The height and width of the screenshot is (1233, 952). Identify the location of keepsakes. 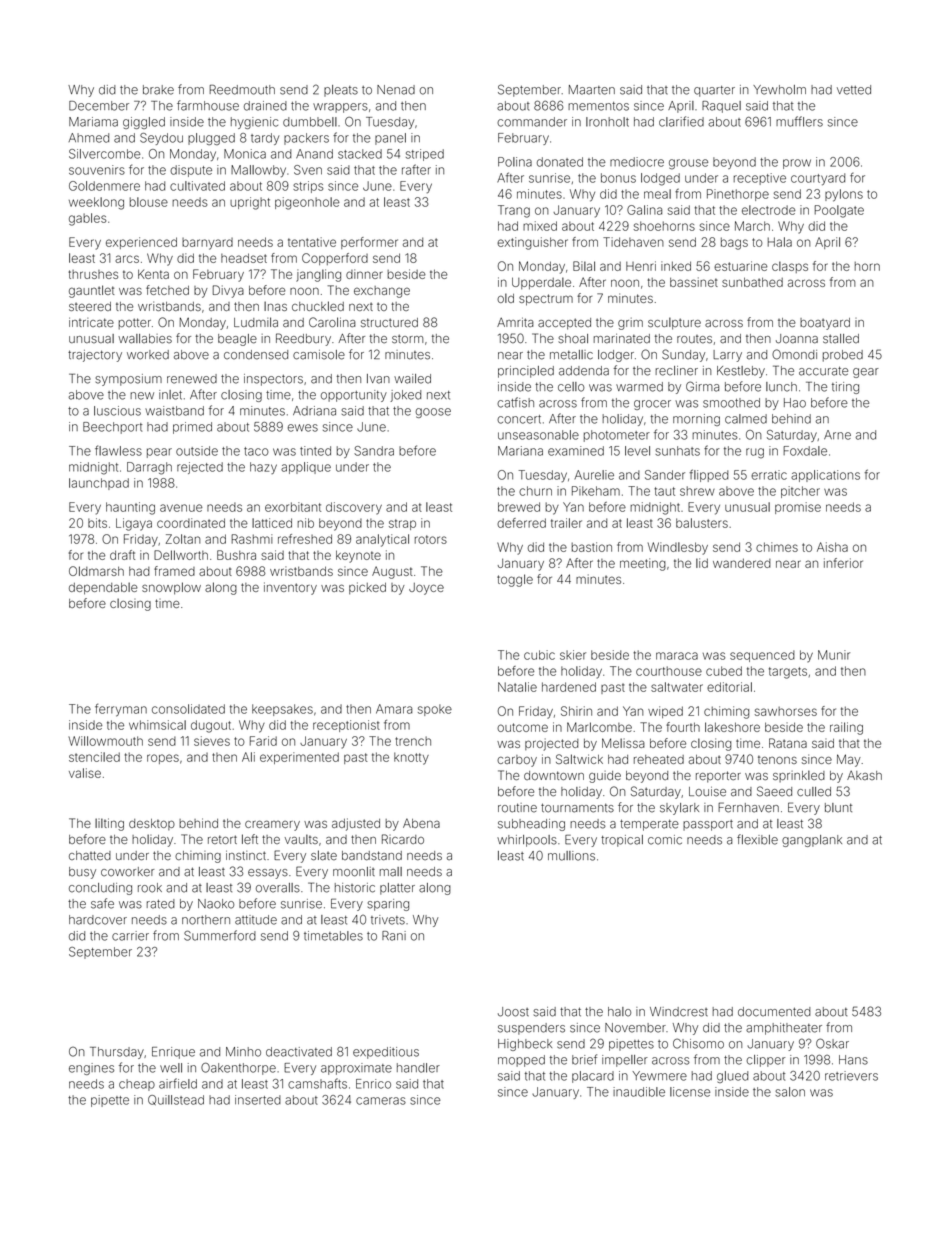
(282, 710).
